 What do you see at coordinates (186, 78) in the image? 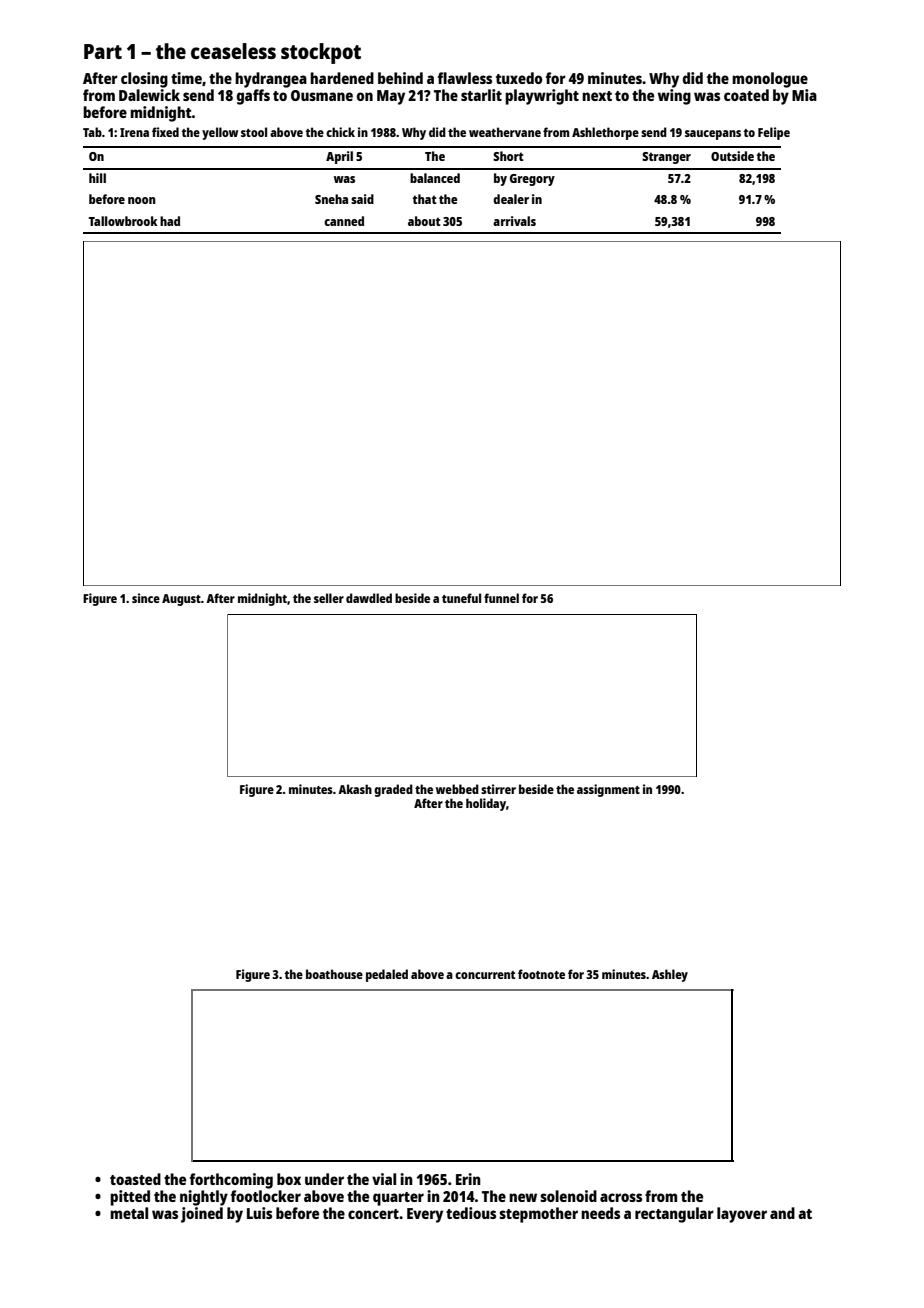
I see `time` at bounding box center [186, 78].
